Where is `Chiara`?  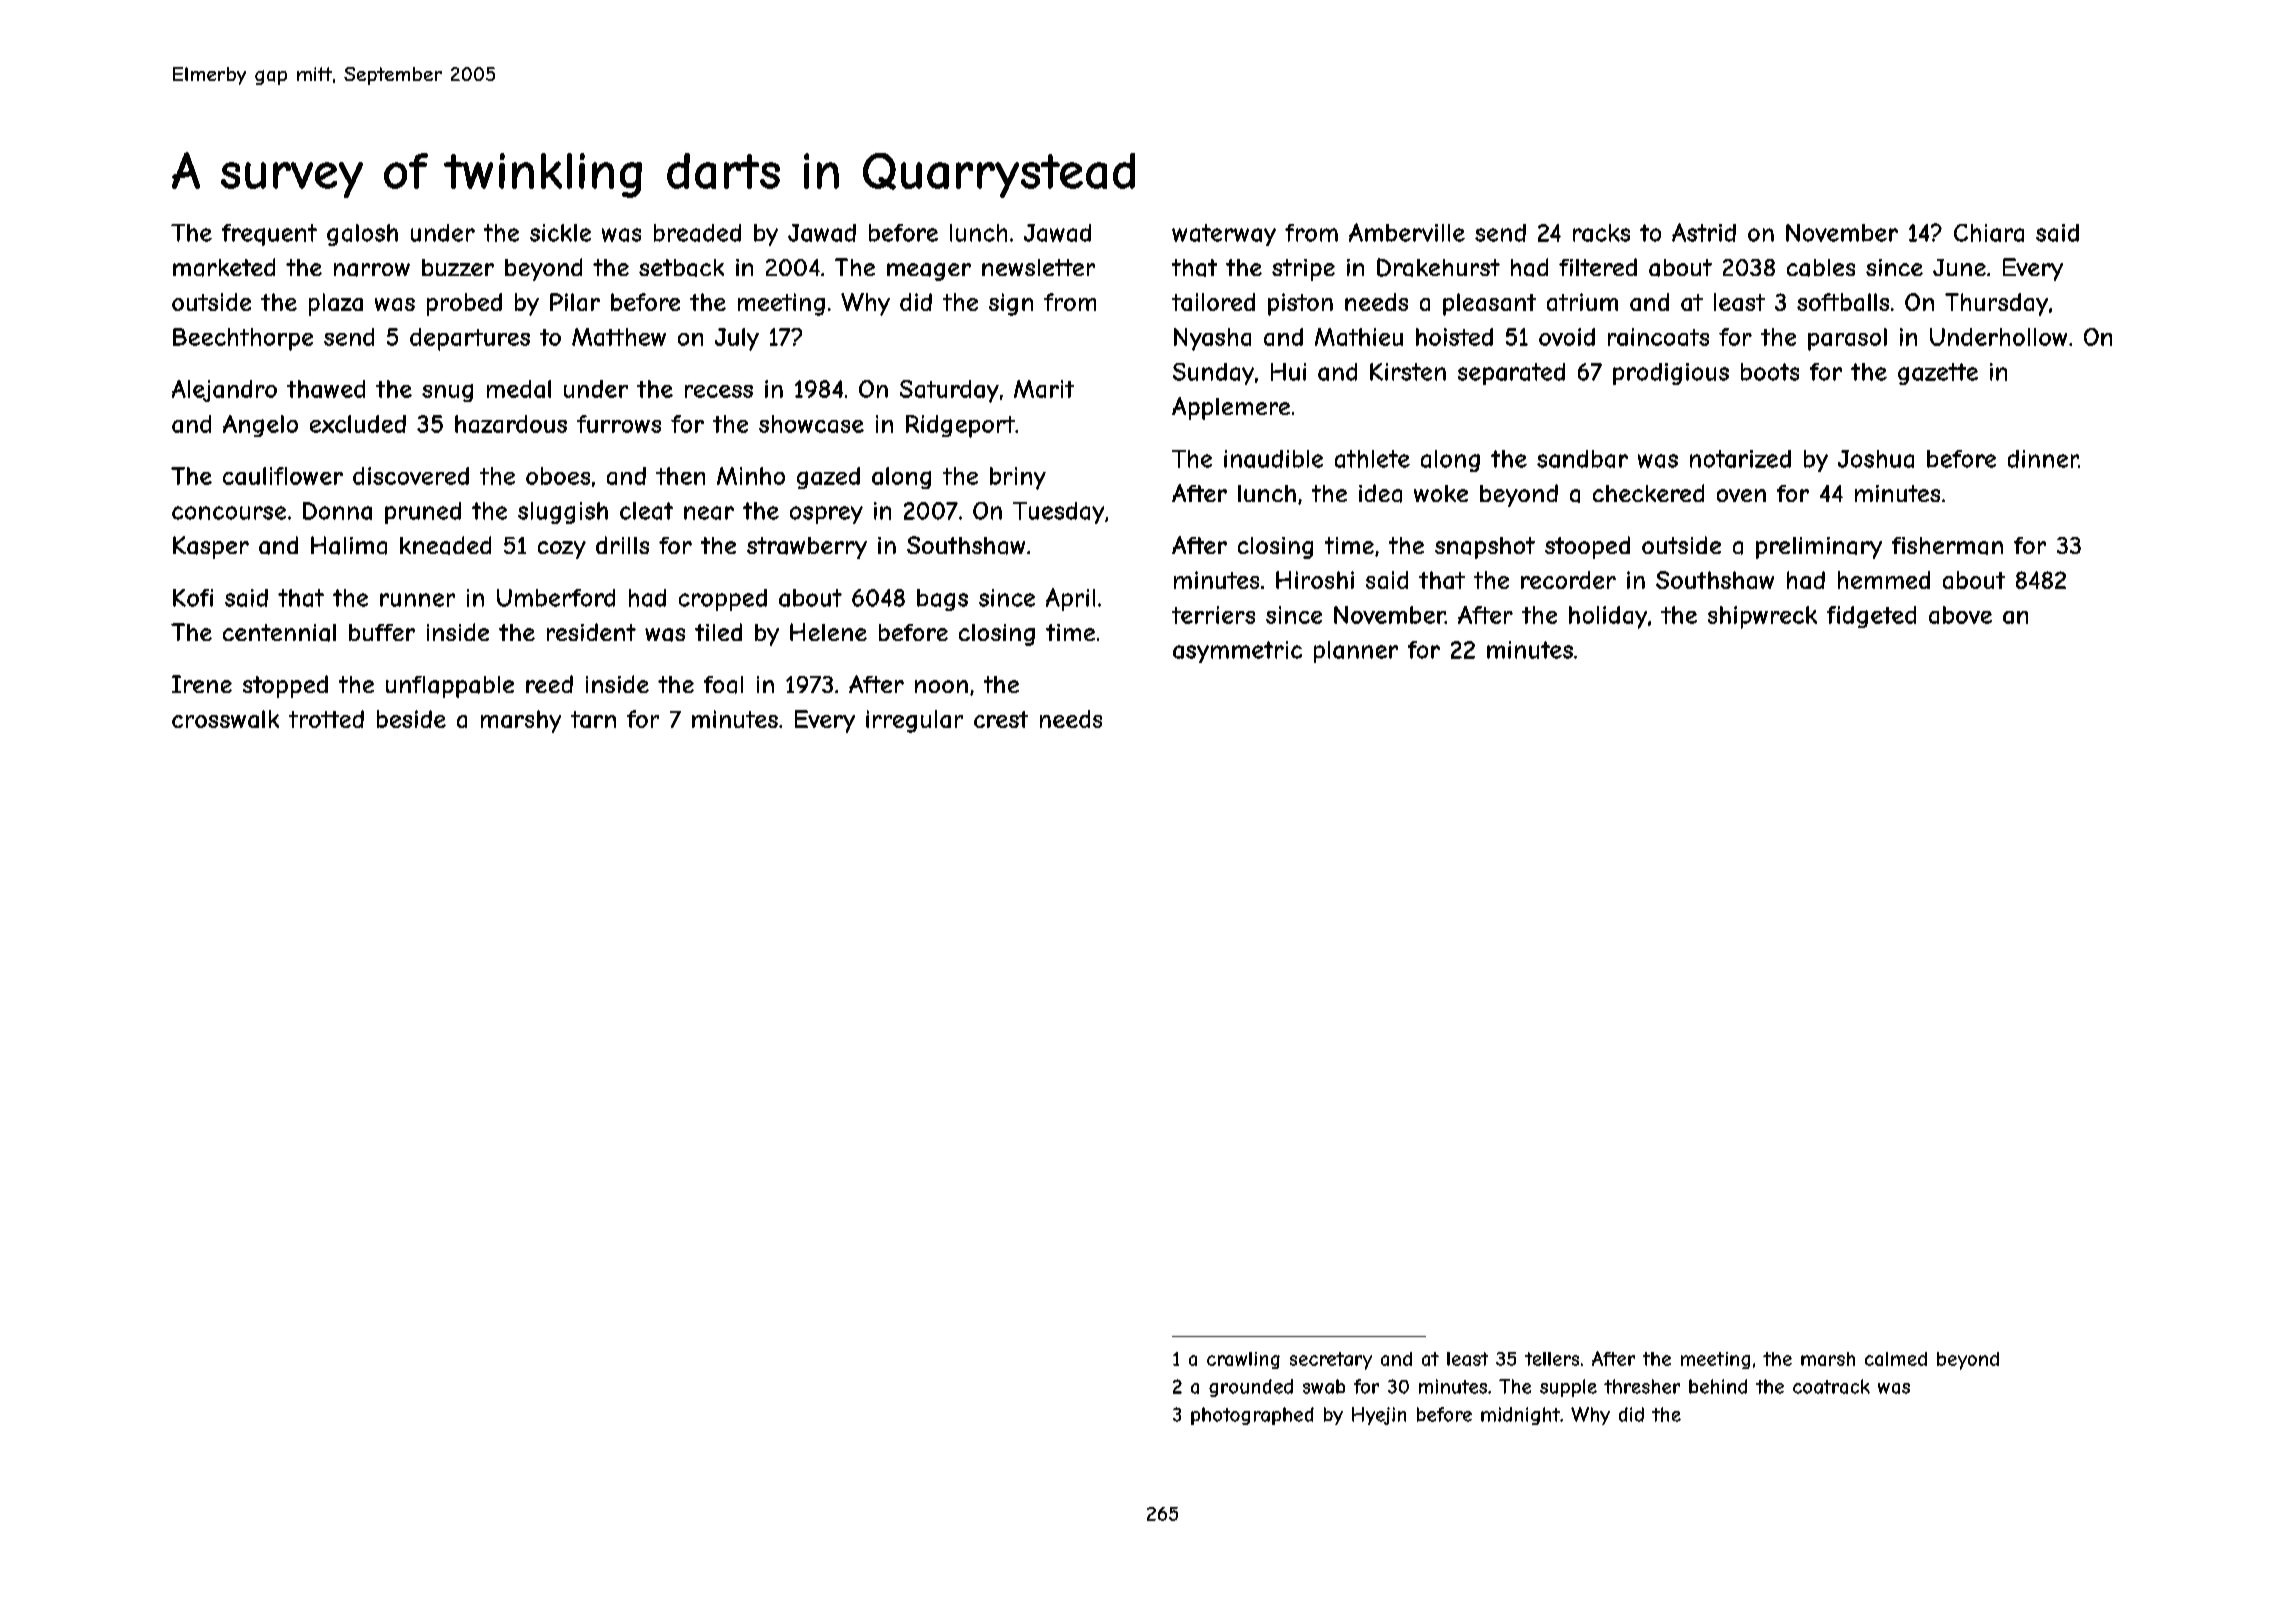 Chiara is located at coordinates (1989, 233).
